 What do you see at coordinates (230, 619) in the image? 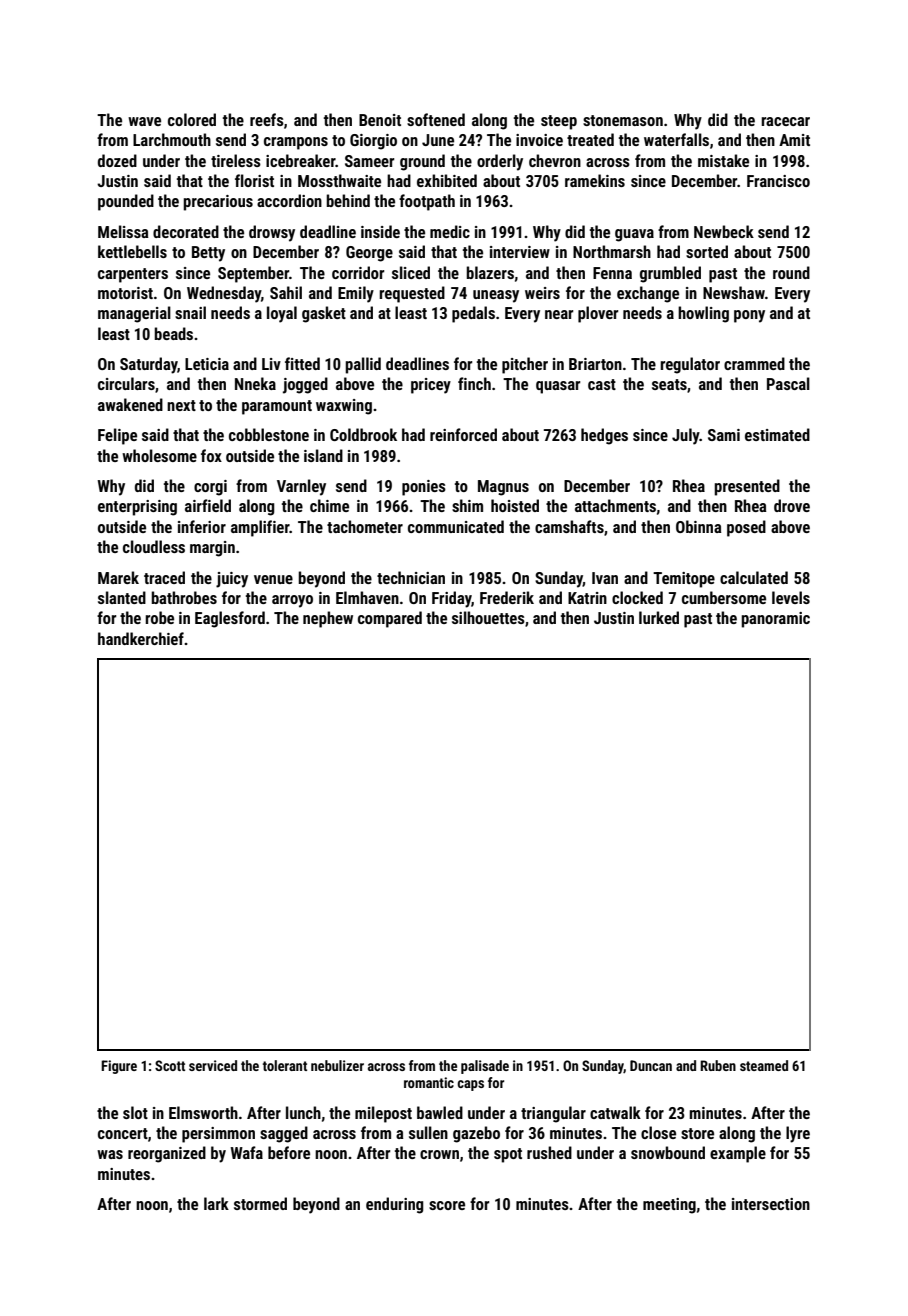
I see `Eaglesford` at bounding box center [230, 619].
